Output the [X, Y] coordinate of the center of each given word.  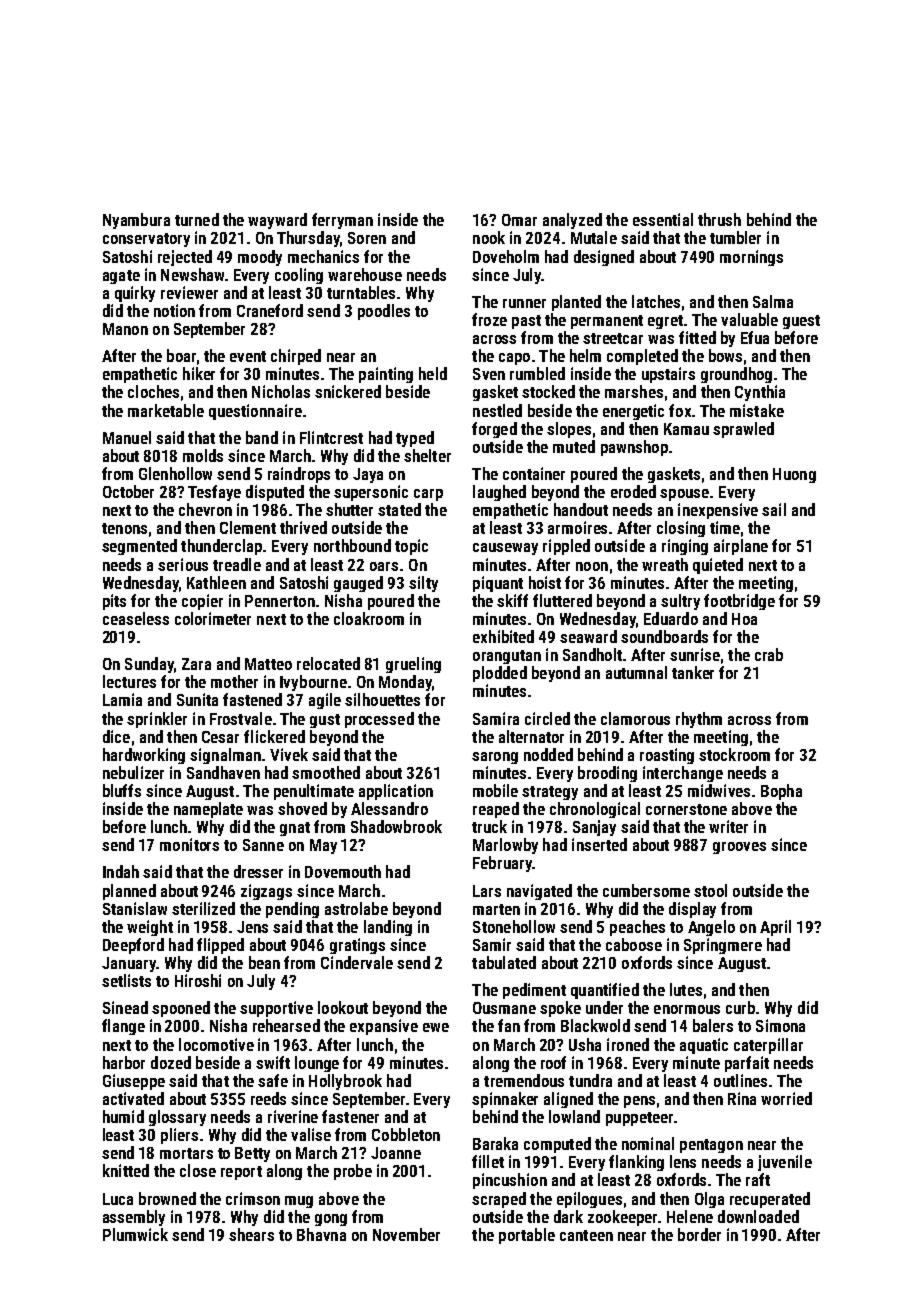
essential [663, 219]
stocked [548, 391]
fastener [350, 1116]
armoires [577, 527]
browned [167, 1198]
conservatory [146, 240]
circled [547, 718]
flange [123, 1027]
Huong [794, 475]
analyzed [572, 221]
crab [769, 654]
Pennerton [280, 601]
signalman [225, 756]
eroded [633, 491]
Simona [780, 1025]
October [128, 491]
